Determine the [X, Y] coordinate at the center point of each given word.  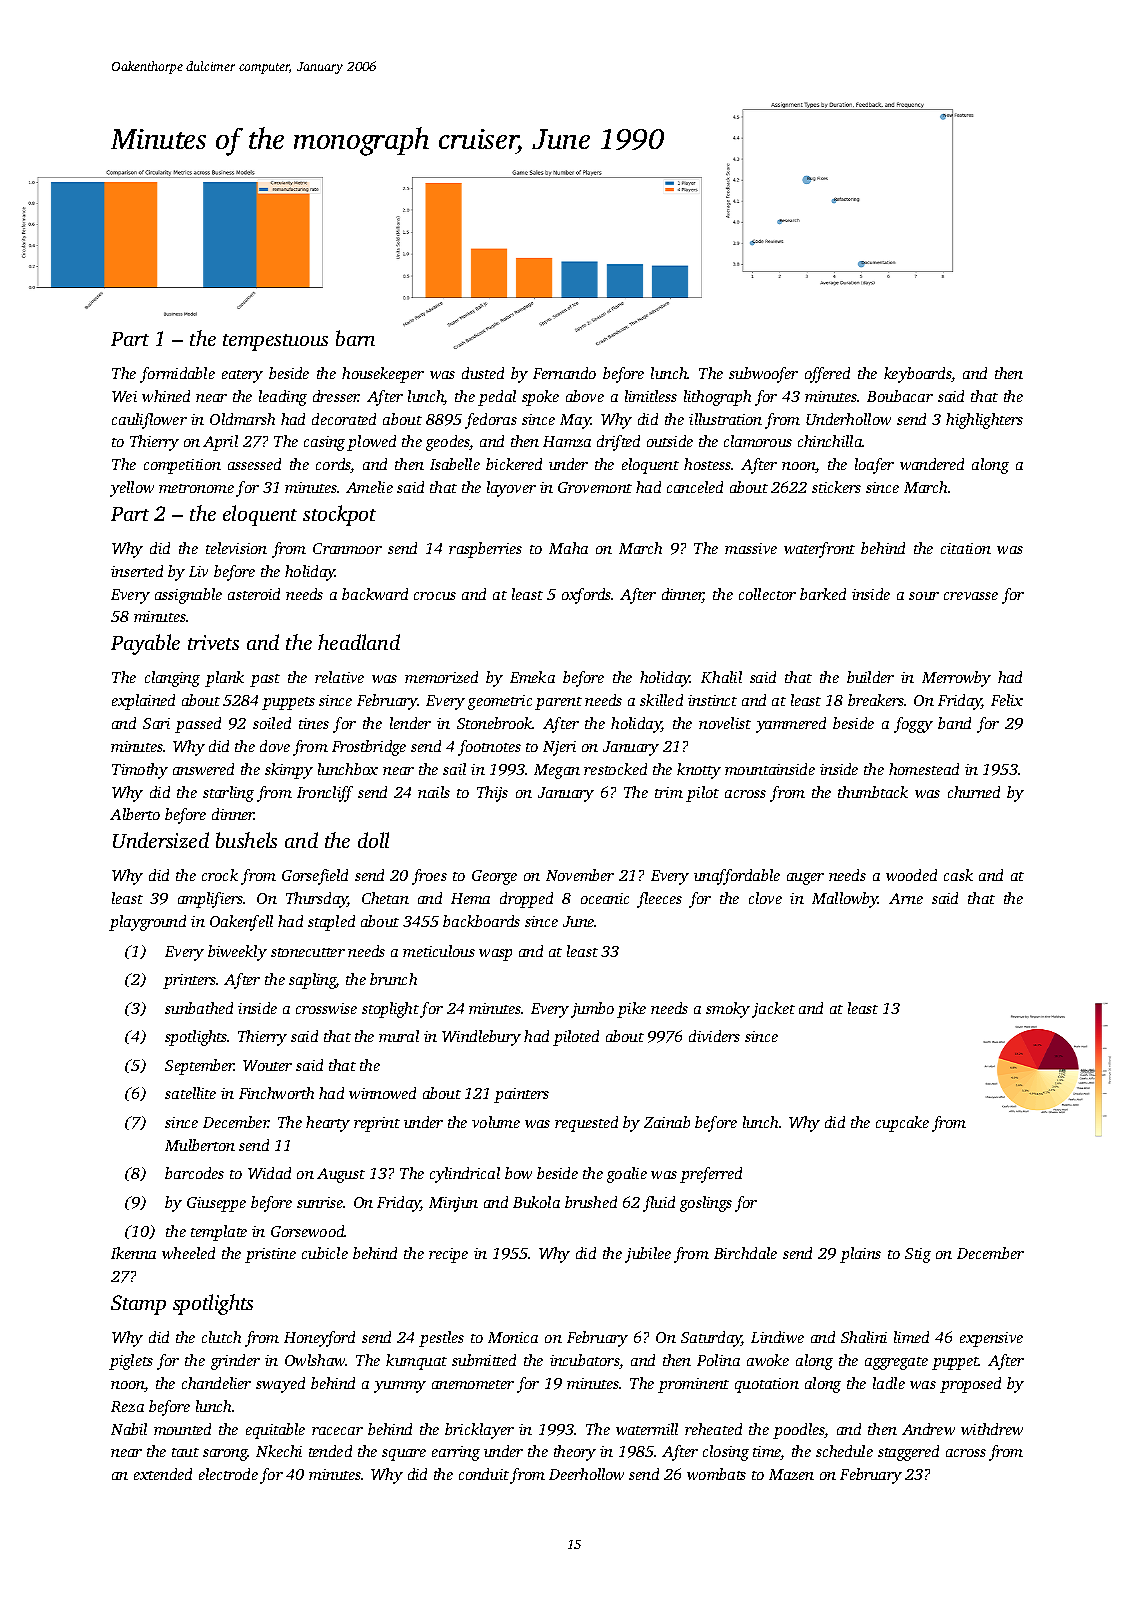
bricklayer [479, 1431]
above [585, 396]
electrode [228, 1474]
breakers [876, 700]
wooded [911, 875]
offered [827, 375]
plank [224, 679]
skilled [661, 700]
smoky [728, 1010]
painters [521, 1095]
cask [958, 875]
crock [220, 875]
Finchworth [276, 1093]
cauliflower [149, 421]
